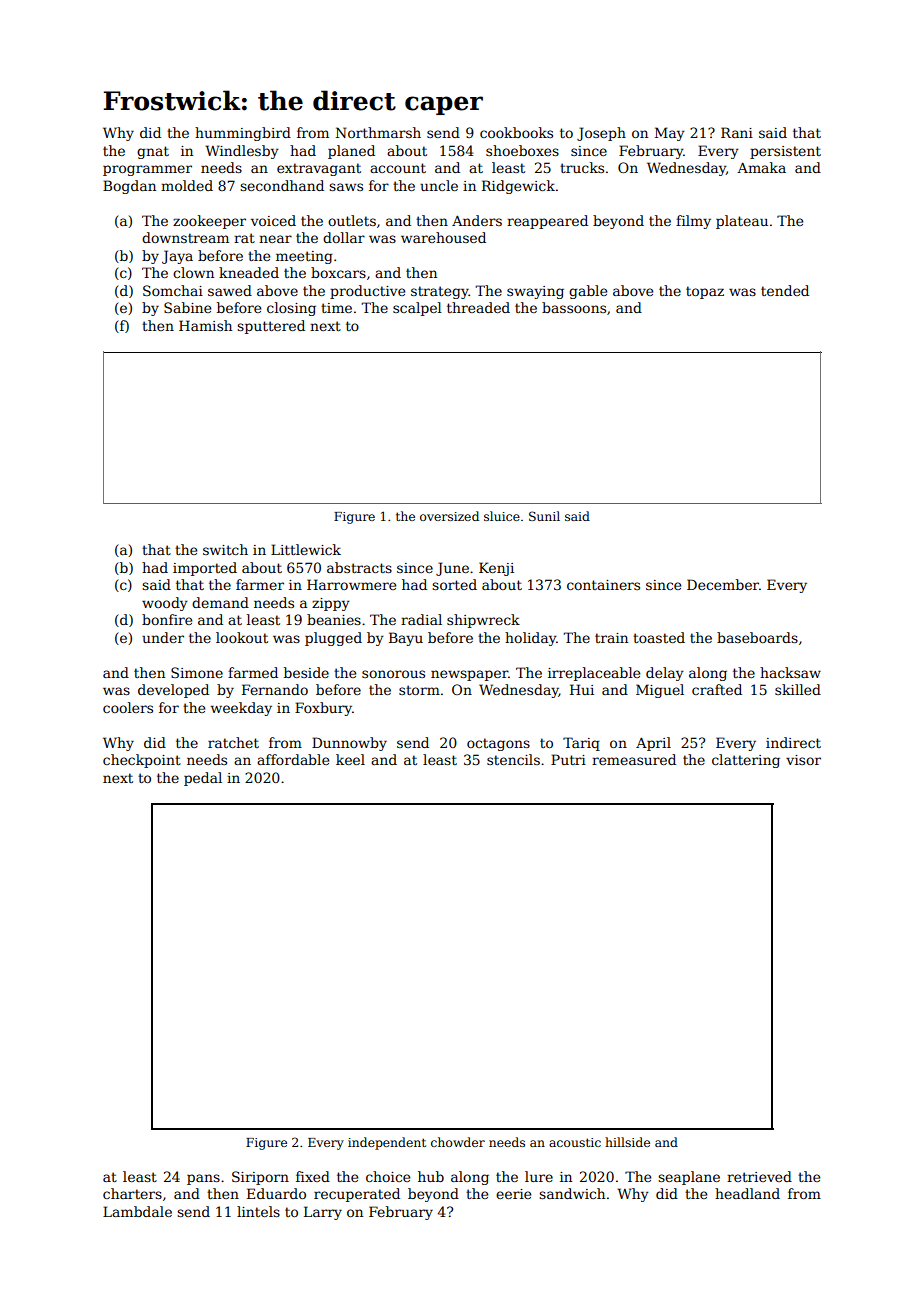 The height and width of the screenshot is (1308, 924). Describe the element at coordinates (723, 584) in the screenshot. I see `December` at that location.
